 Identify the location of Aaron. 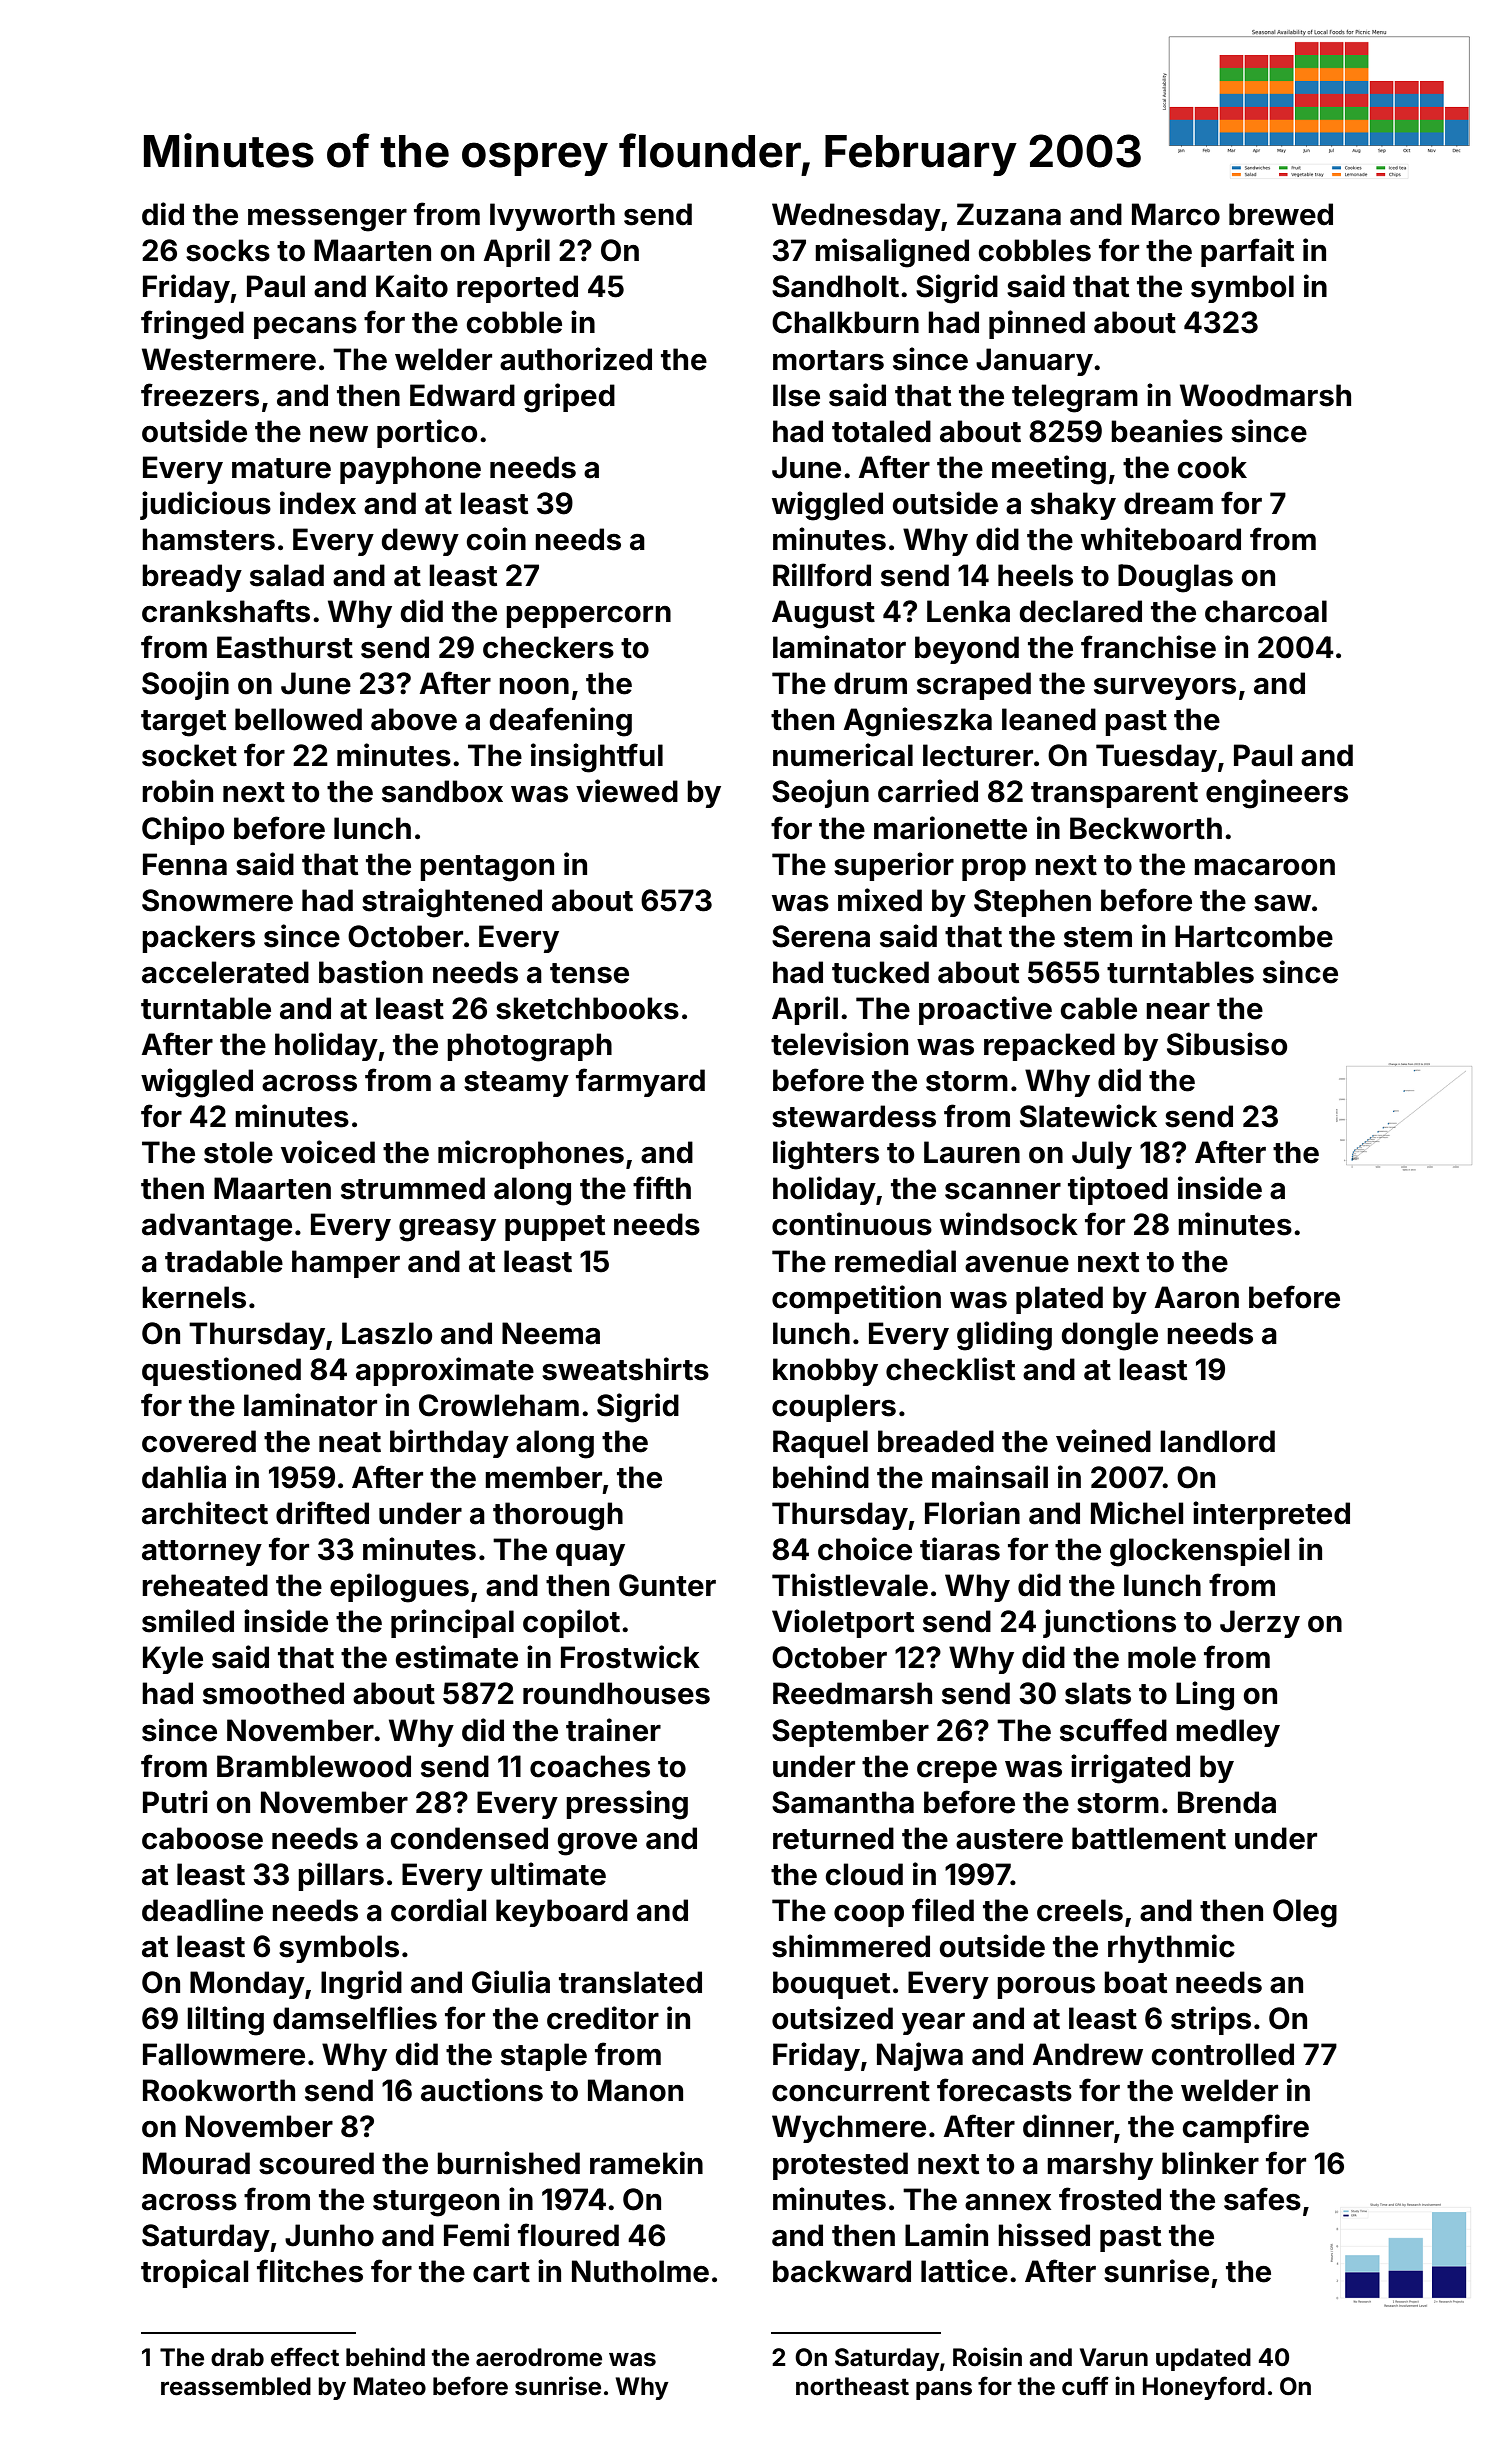
(1197, 1297).
